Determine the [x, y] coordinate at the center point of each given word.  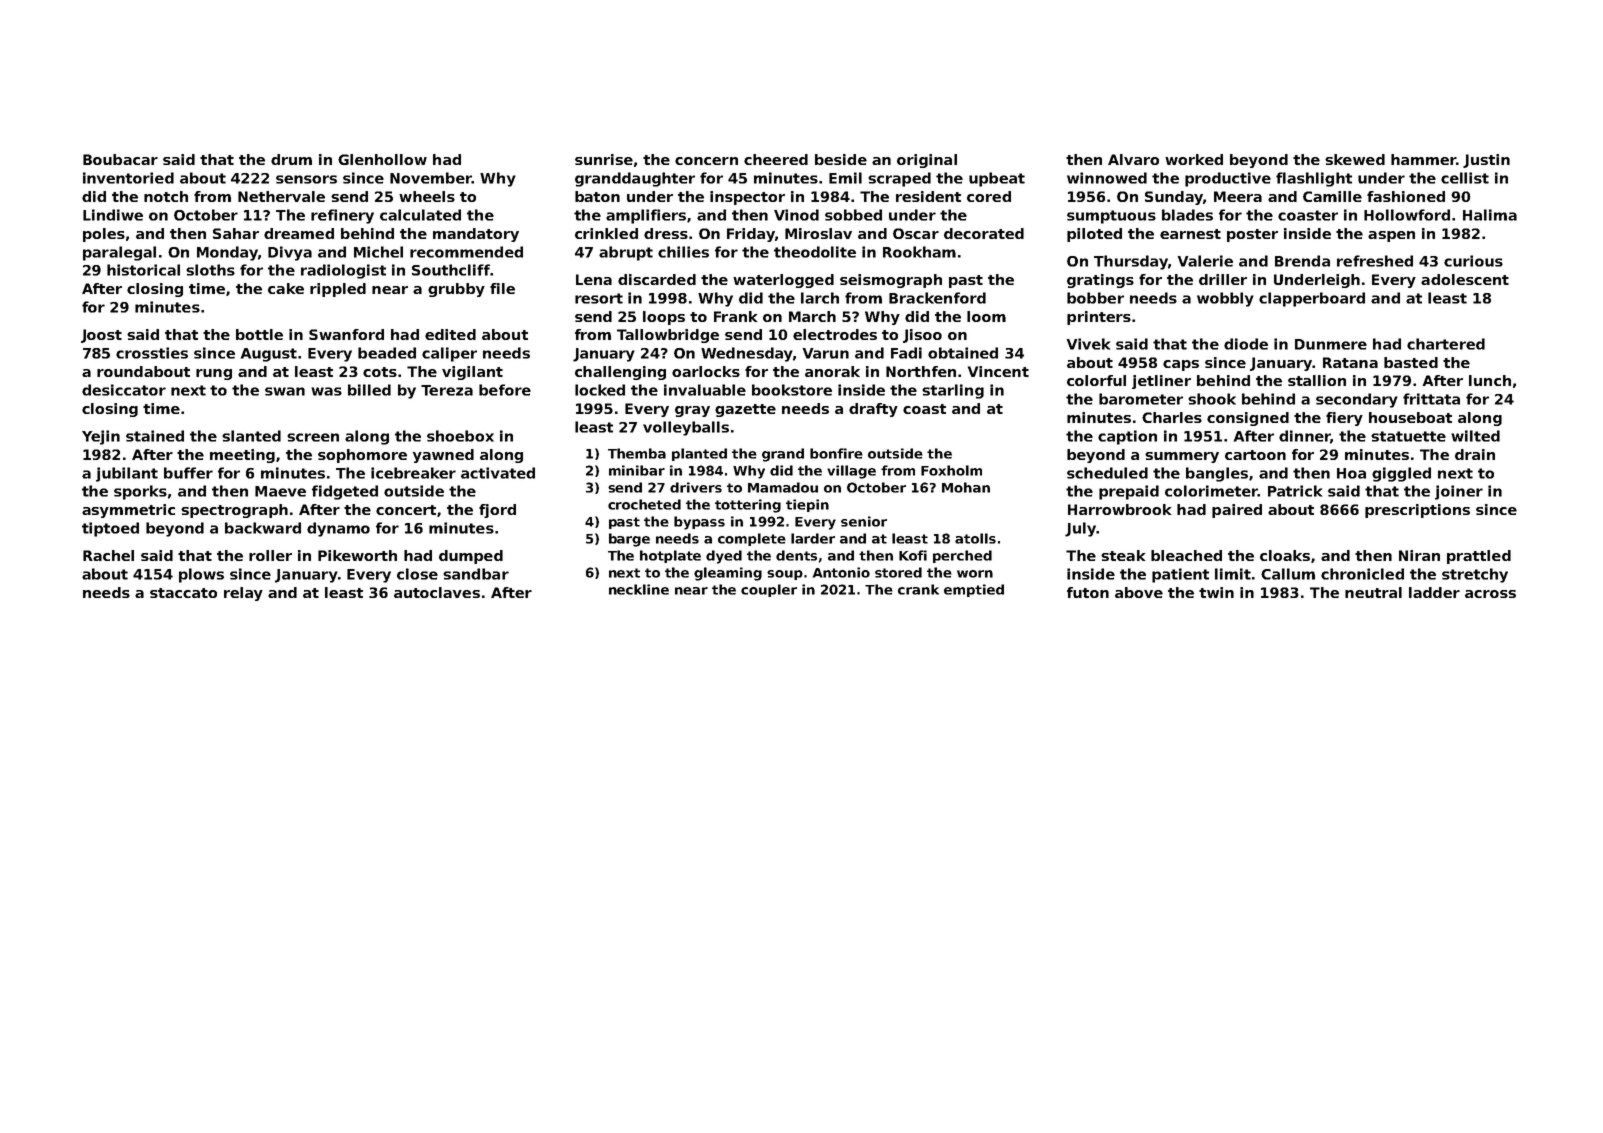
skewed [1355, 159]
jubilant [127, 474]
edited [450, 334]
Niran [1419, 555]
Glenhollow [382, 159]
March [812, 316]
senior [864, 521]
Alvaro [1133, 159]
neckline [639, 589]
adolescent [1465, 279]
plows [201, 575]
